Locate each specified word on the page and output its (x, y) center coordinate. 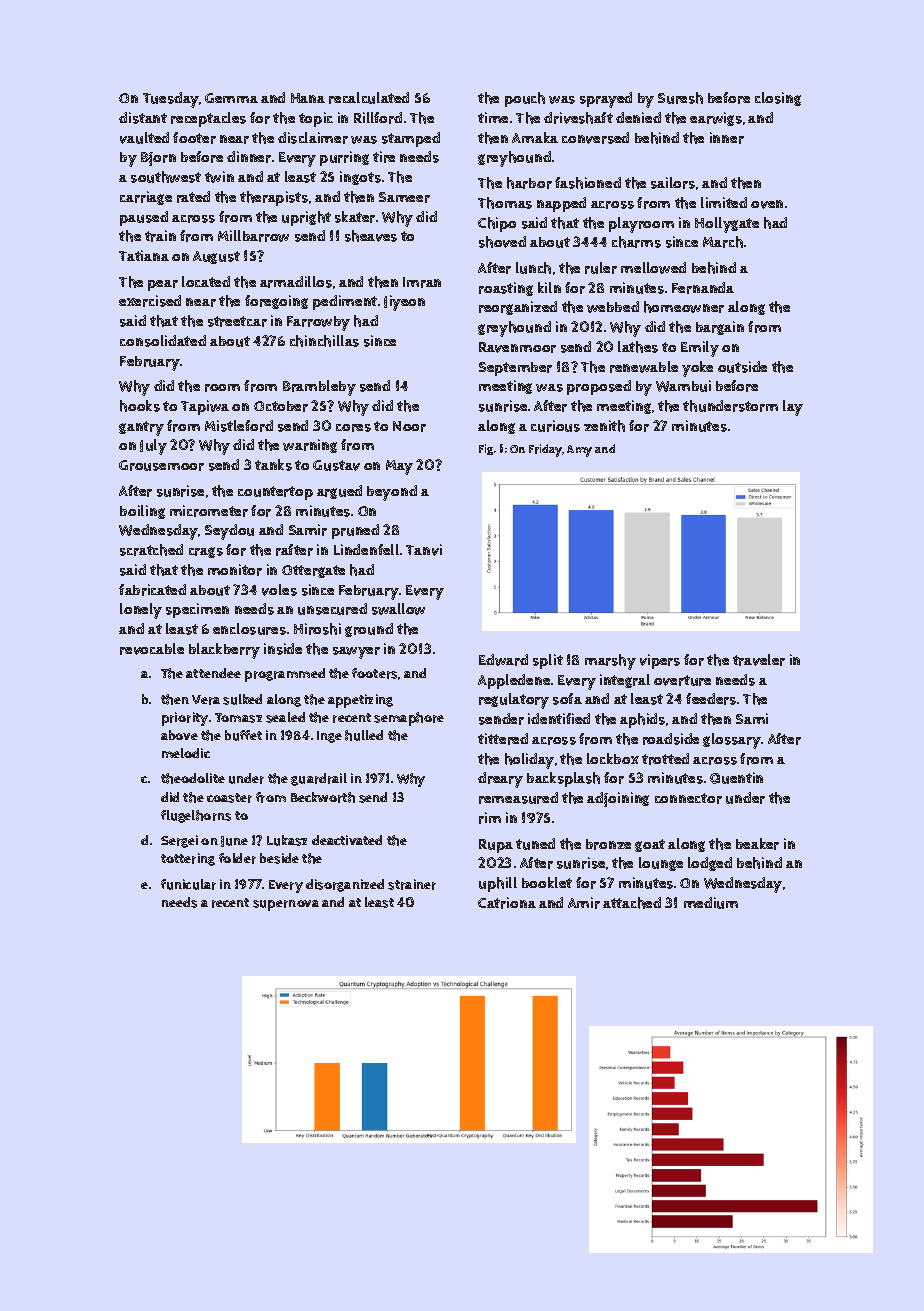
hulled (364, 735)
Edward (503, 660)
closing (778, 99)
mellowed (653, 268)
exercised (150, 301)
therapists (274, 198)
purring (344, 158)
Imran (422, 282)
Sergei (179, 841)
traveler (759, 660)
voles (279, 590)
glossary (732, 741)
